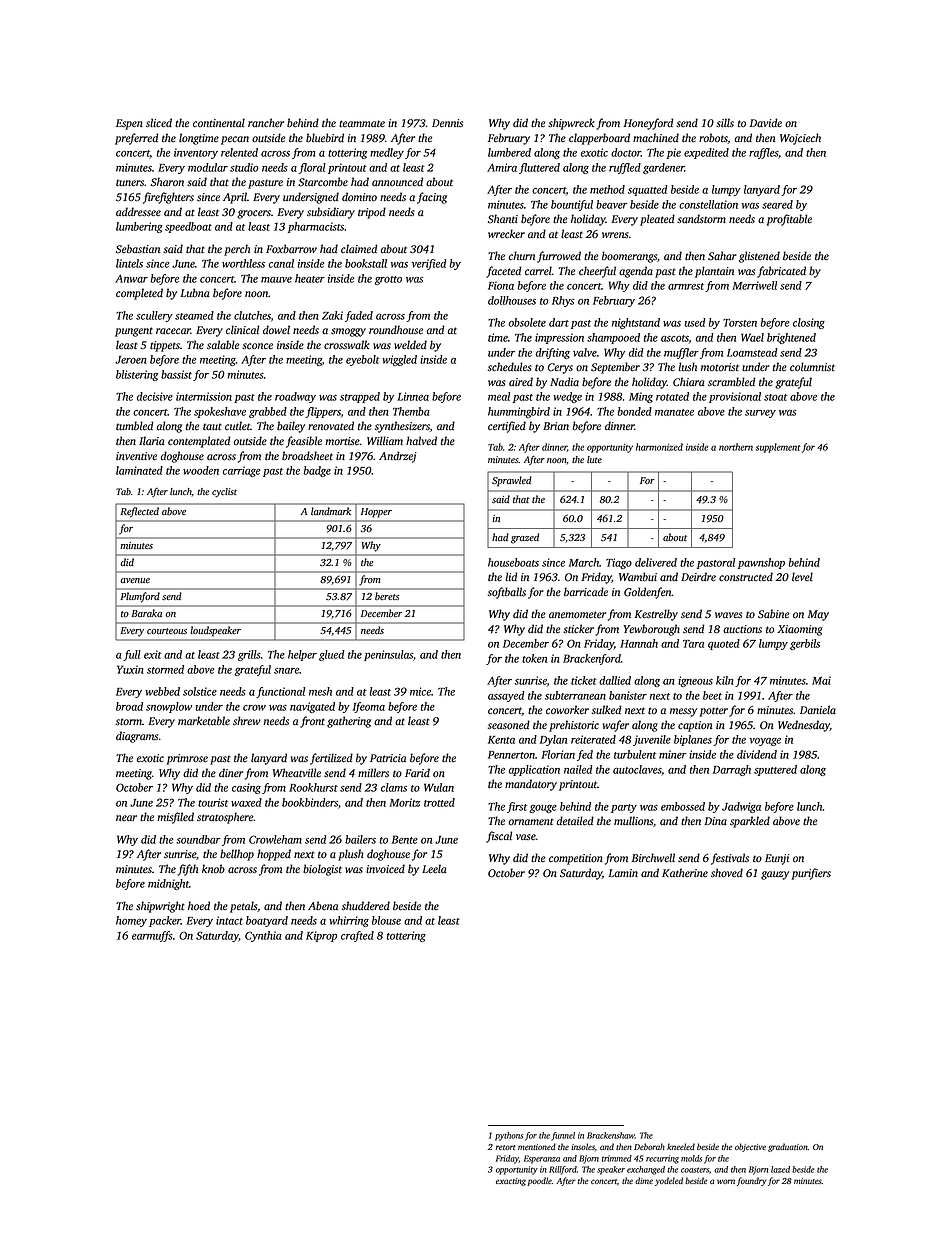  What do you see at coordinates (653, 858) in the screenshot?
I see `Birchwell` at bounding box center [653, 858].
